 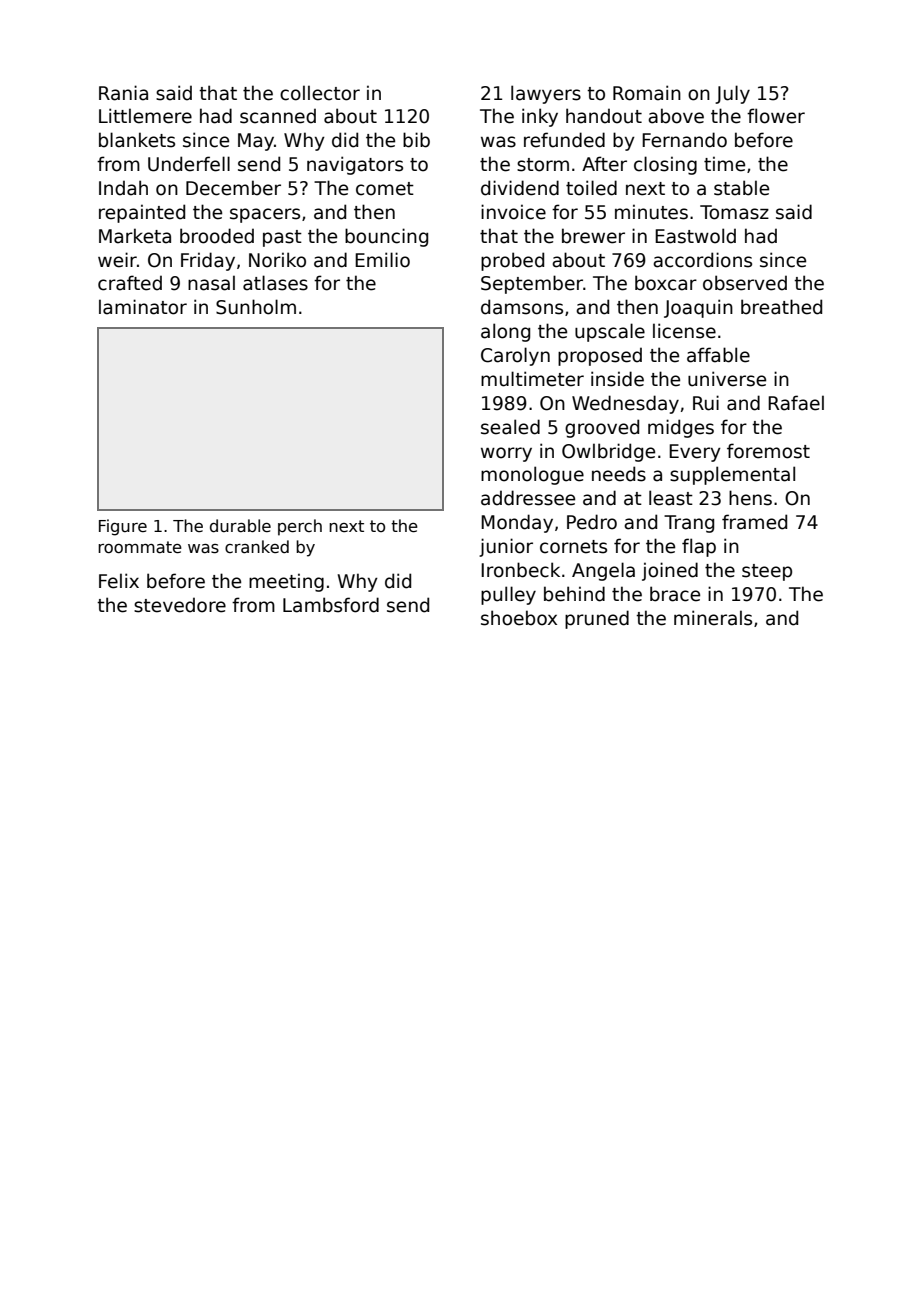 What do you see at coordinates (513, 212) in the screenshot?
I see `invoice` at bounding box center [513, 212].
